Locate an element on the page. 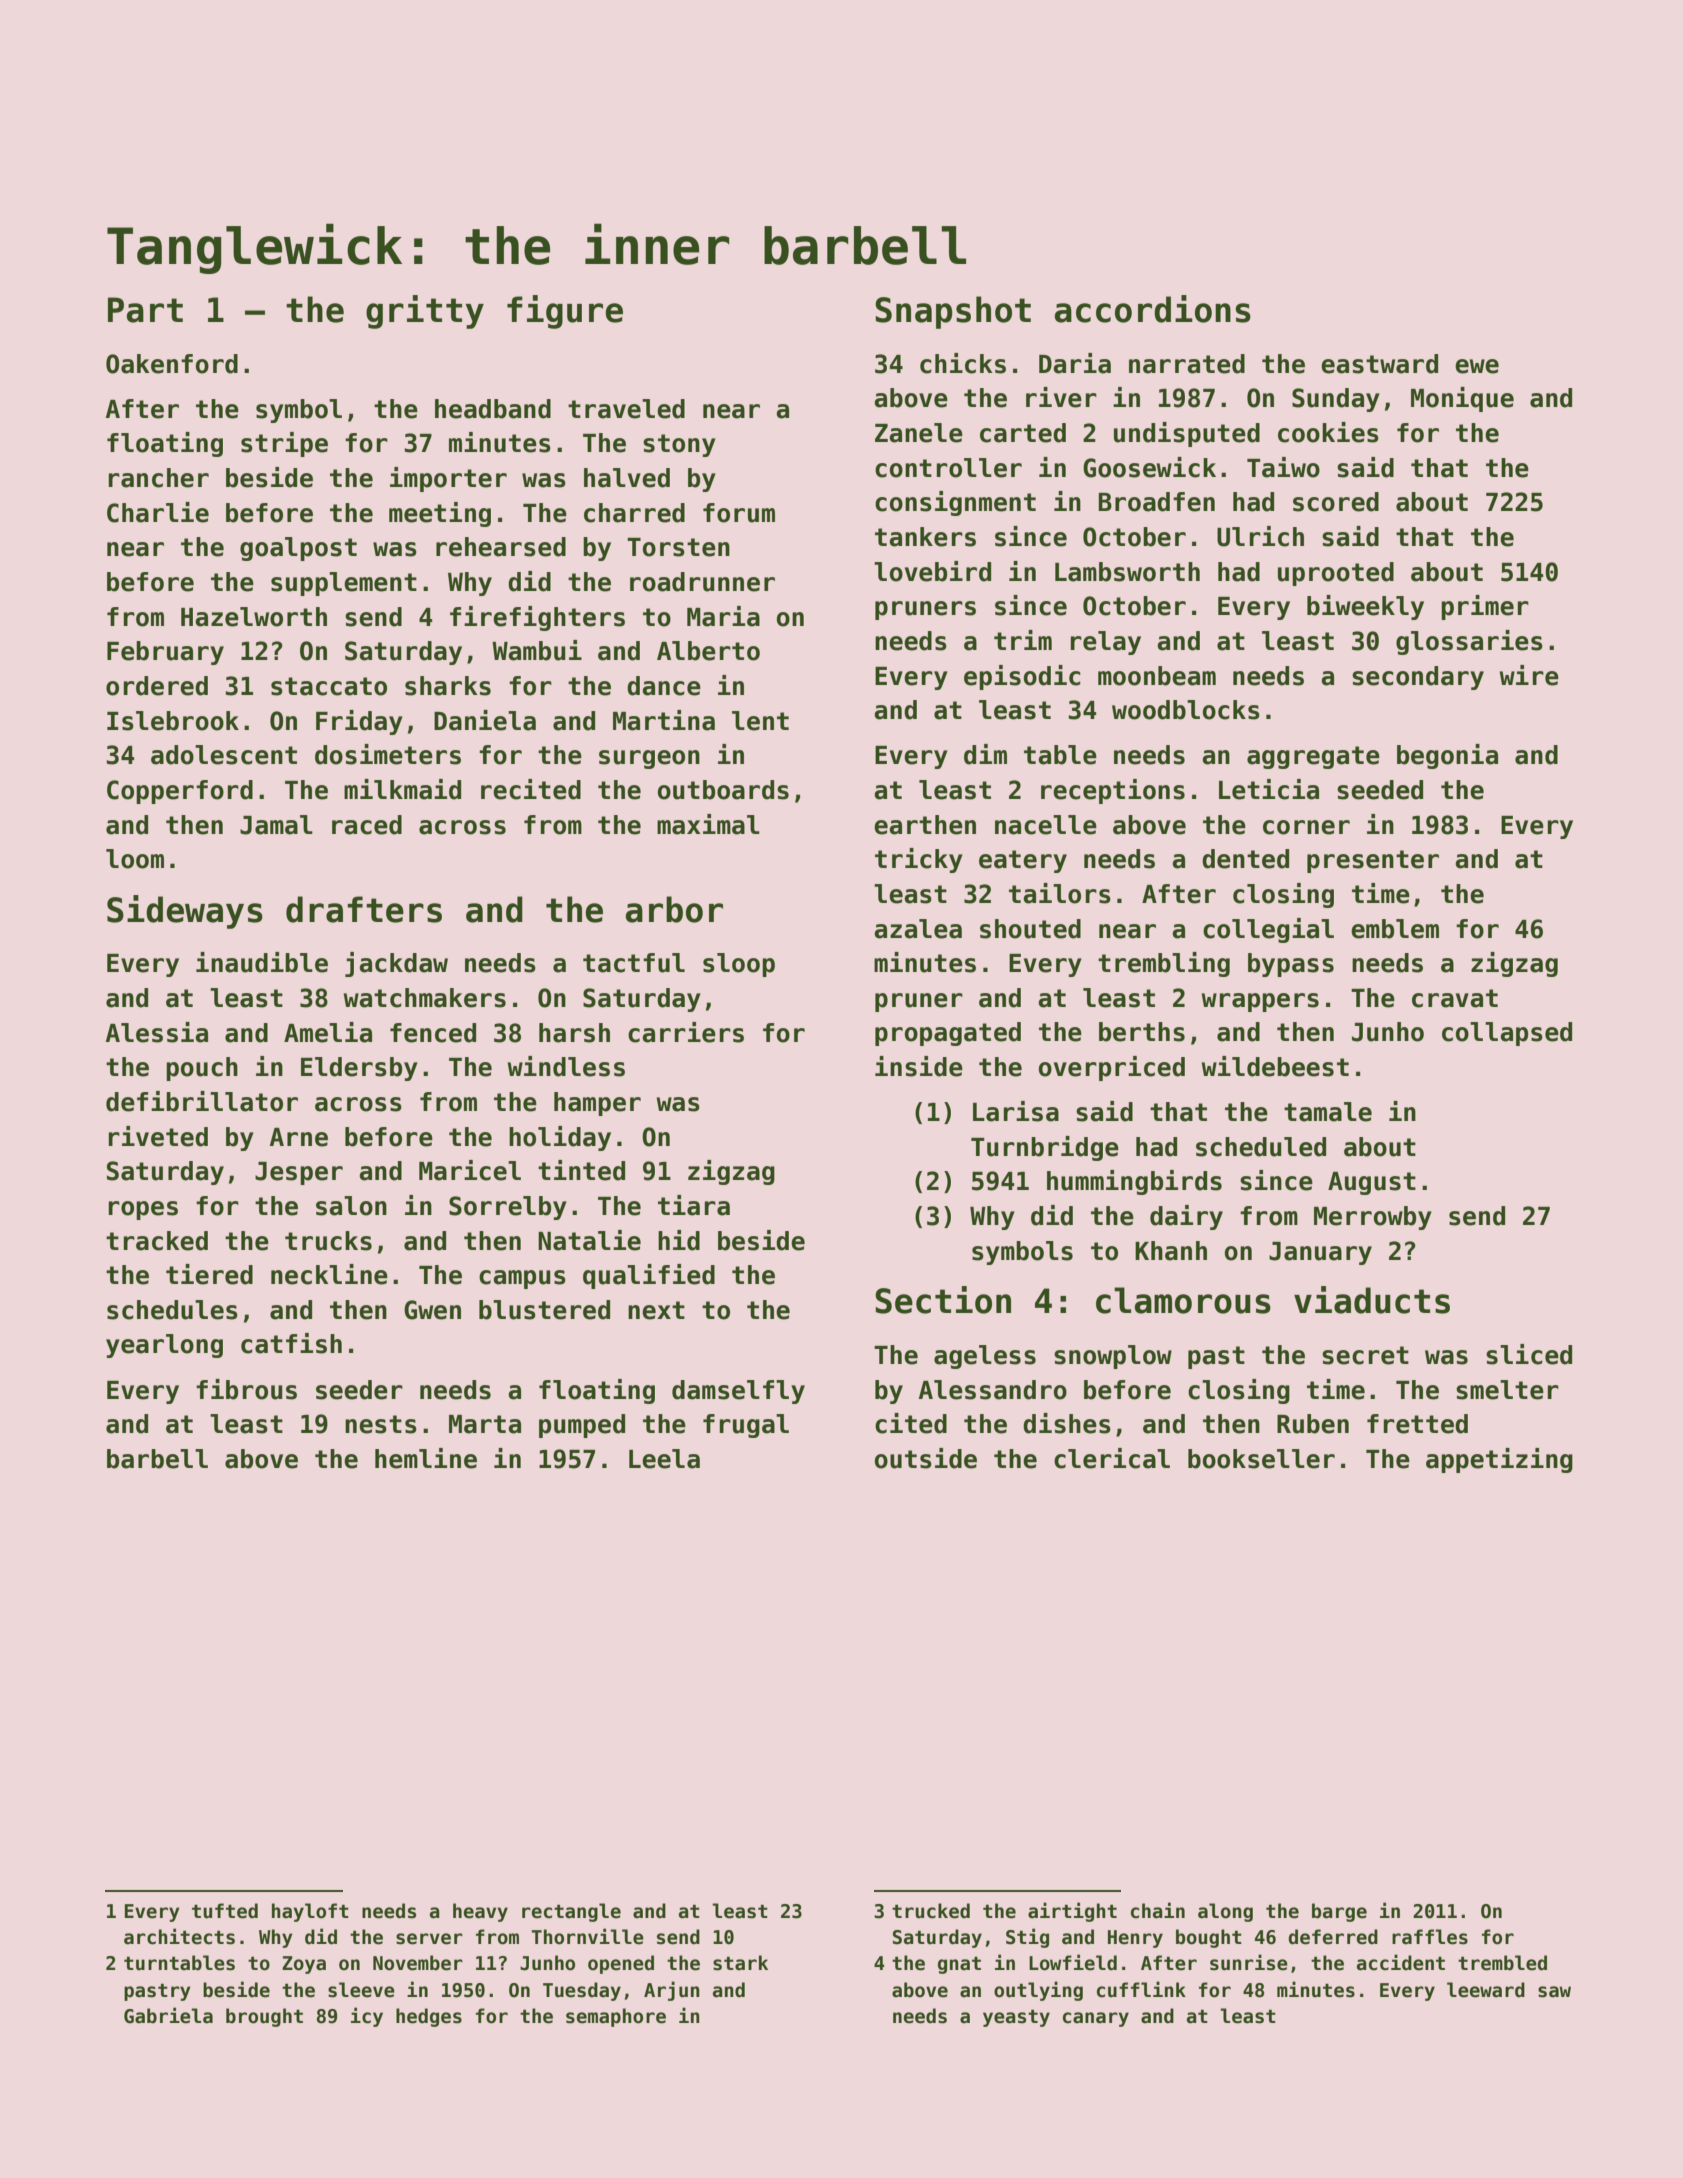 The width and height of the page is (1683, 2178). figure is located at coordinates (565, 312).
